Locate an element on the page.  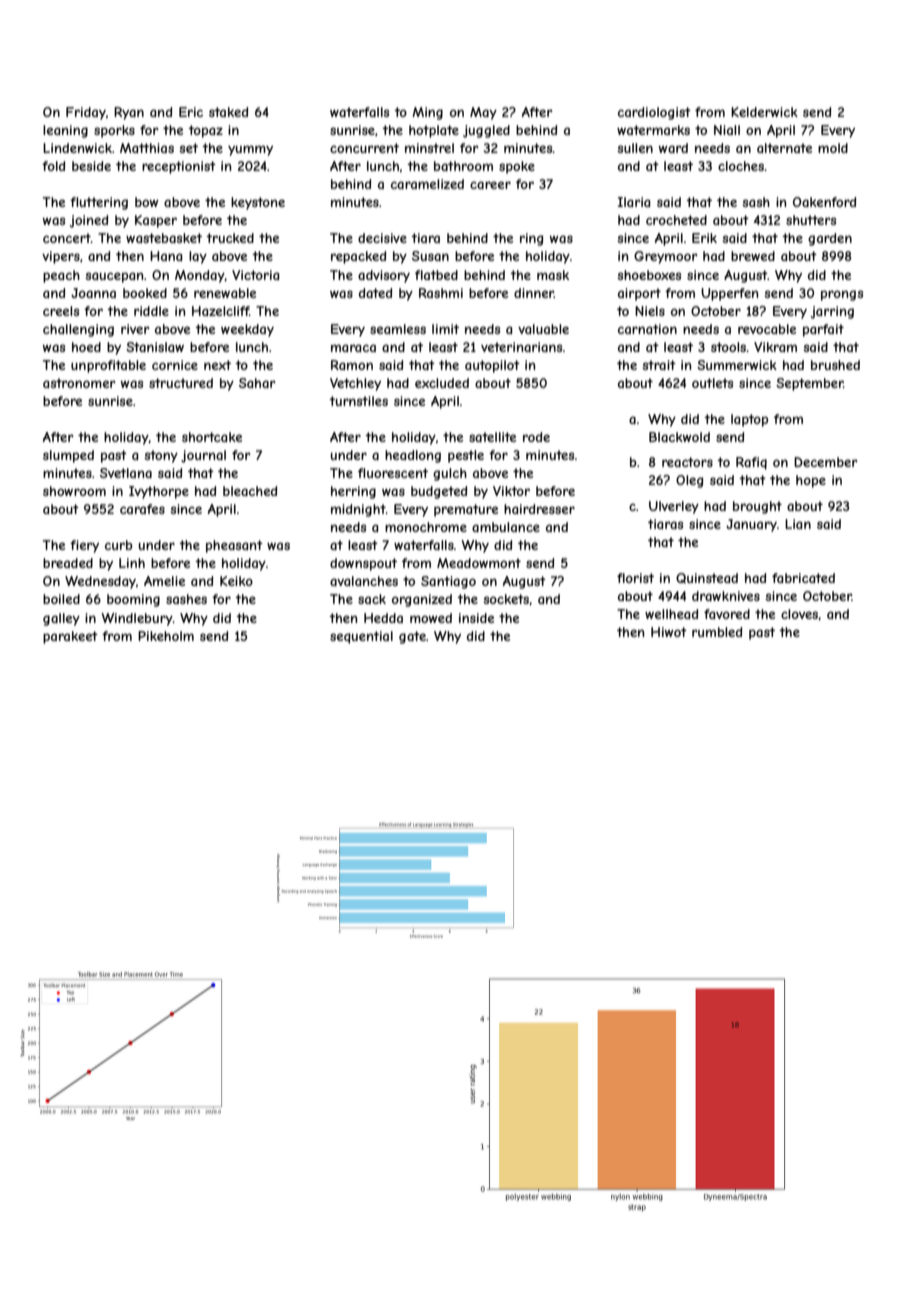
hairdresser is located at coordinates (539, 509).
